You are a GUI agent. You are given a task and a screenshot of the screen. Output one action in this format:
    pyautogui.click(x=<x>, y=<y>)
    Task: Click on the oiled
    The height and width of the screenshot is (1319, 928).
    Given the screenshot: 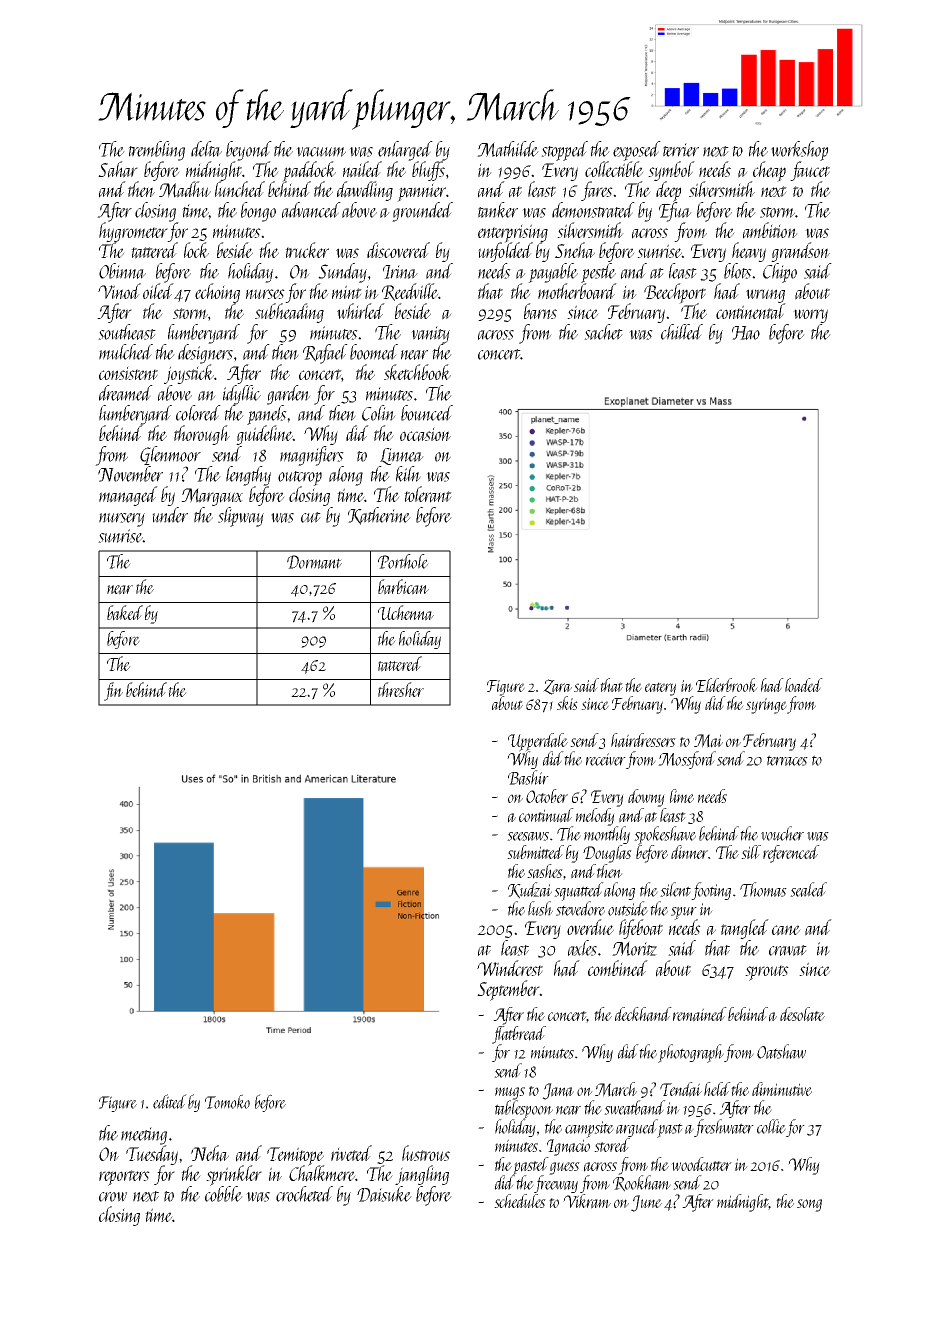 What is the action you would take?
    pyautogui.click(x=158, y=291)
